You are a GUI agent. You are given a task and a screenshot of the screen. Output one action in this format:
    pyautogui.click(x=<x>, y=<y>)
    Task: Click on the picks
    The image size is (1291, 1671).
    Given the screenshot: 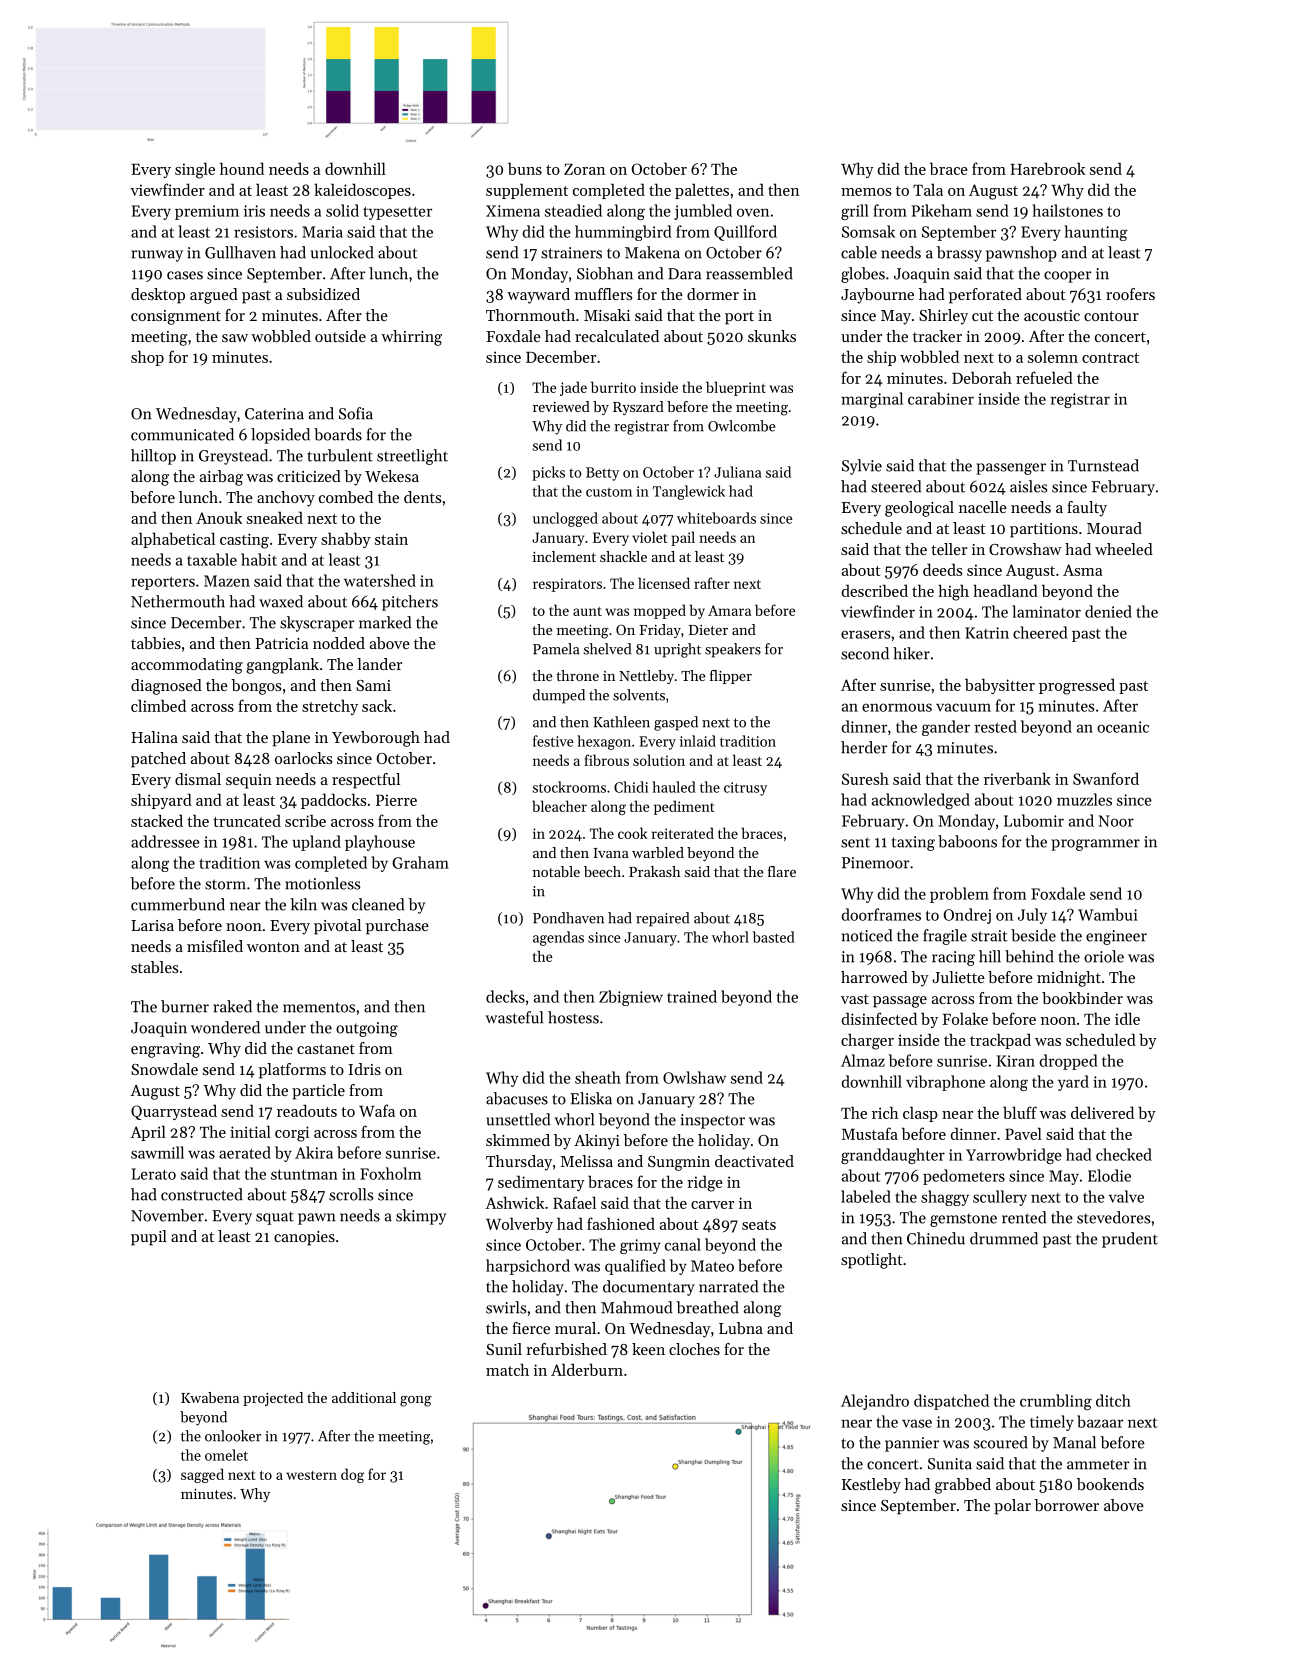 What is the action you would take?
    pyautogui.click(x=548, y=473)
